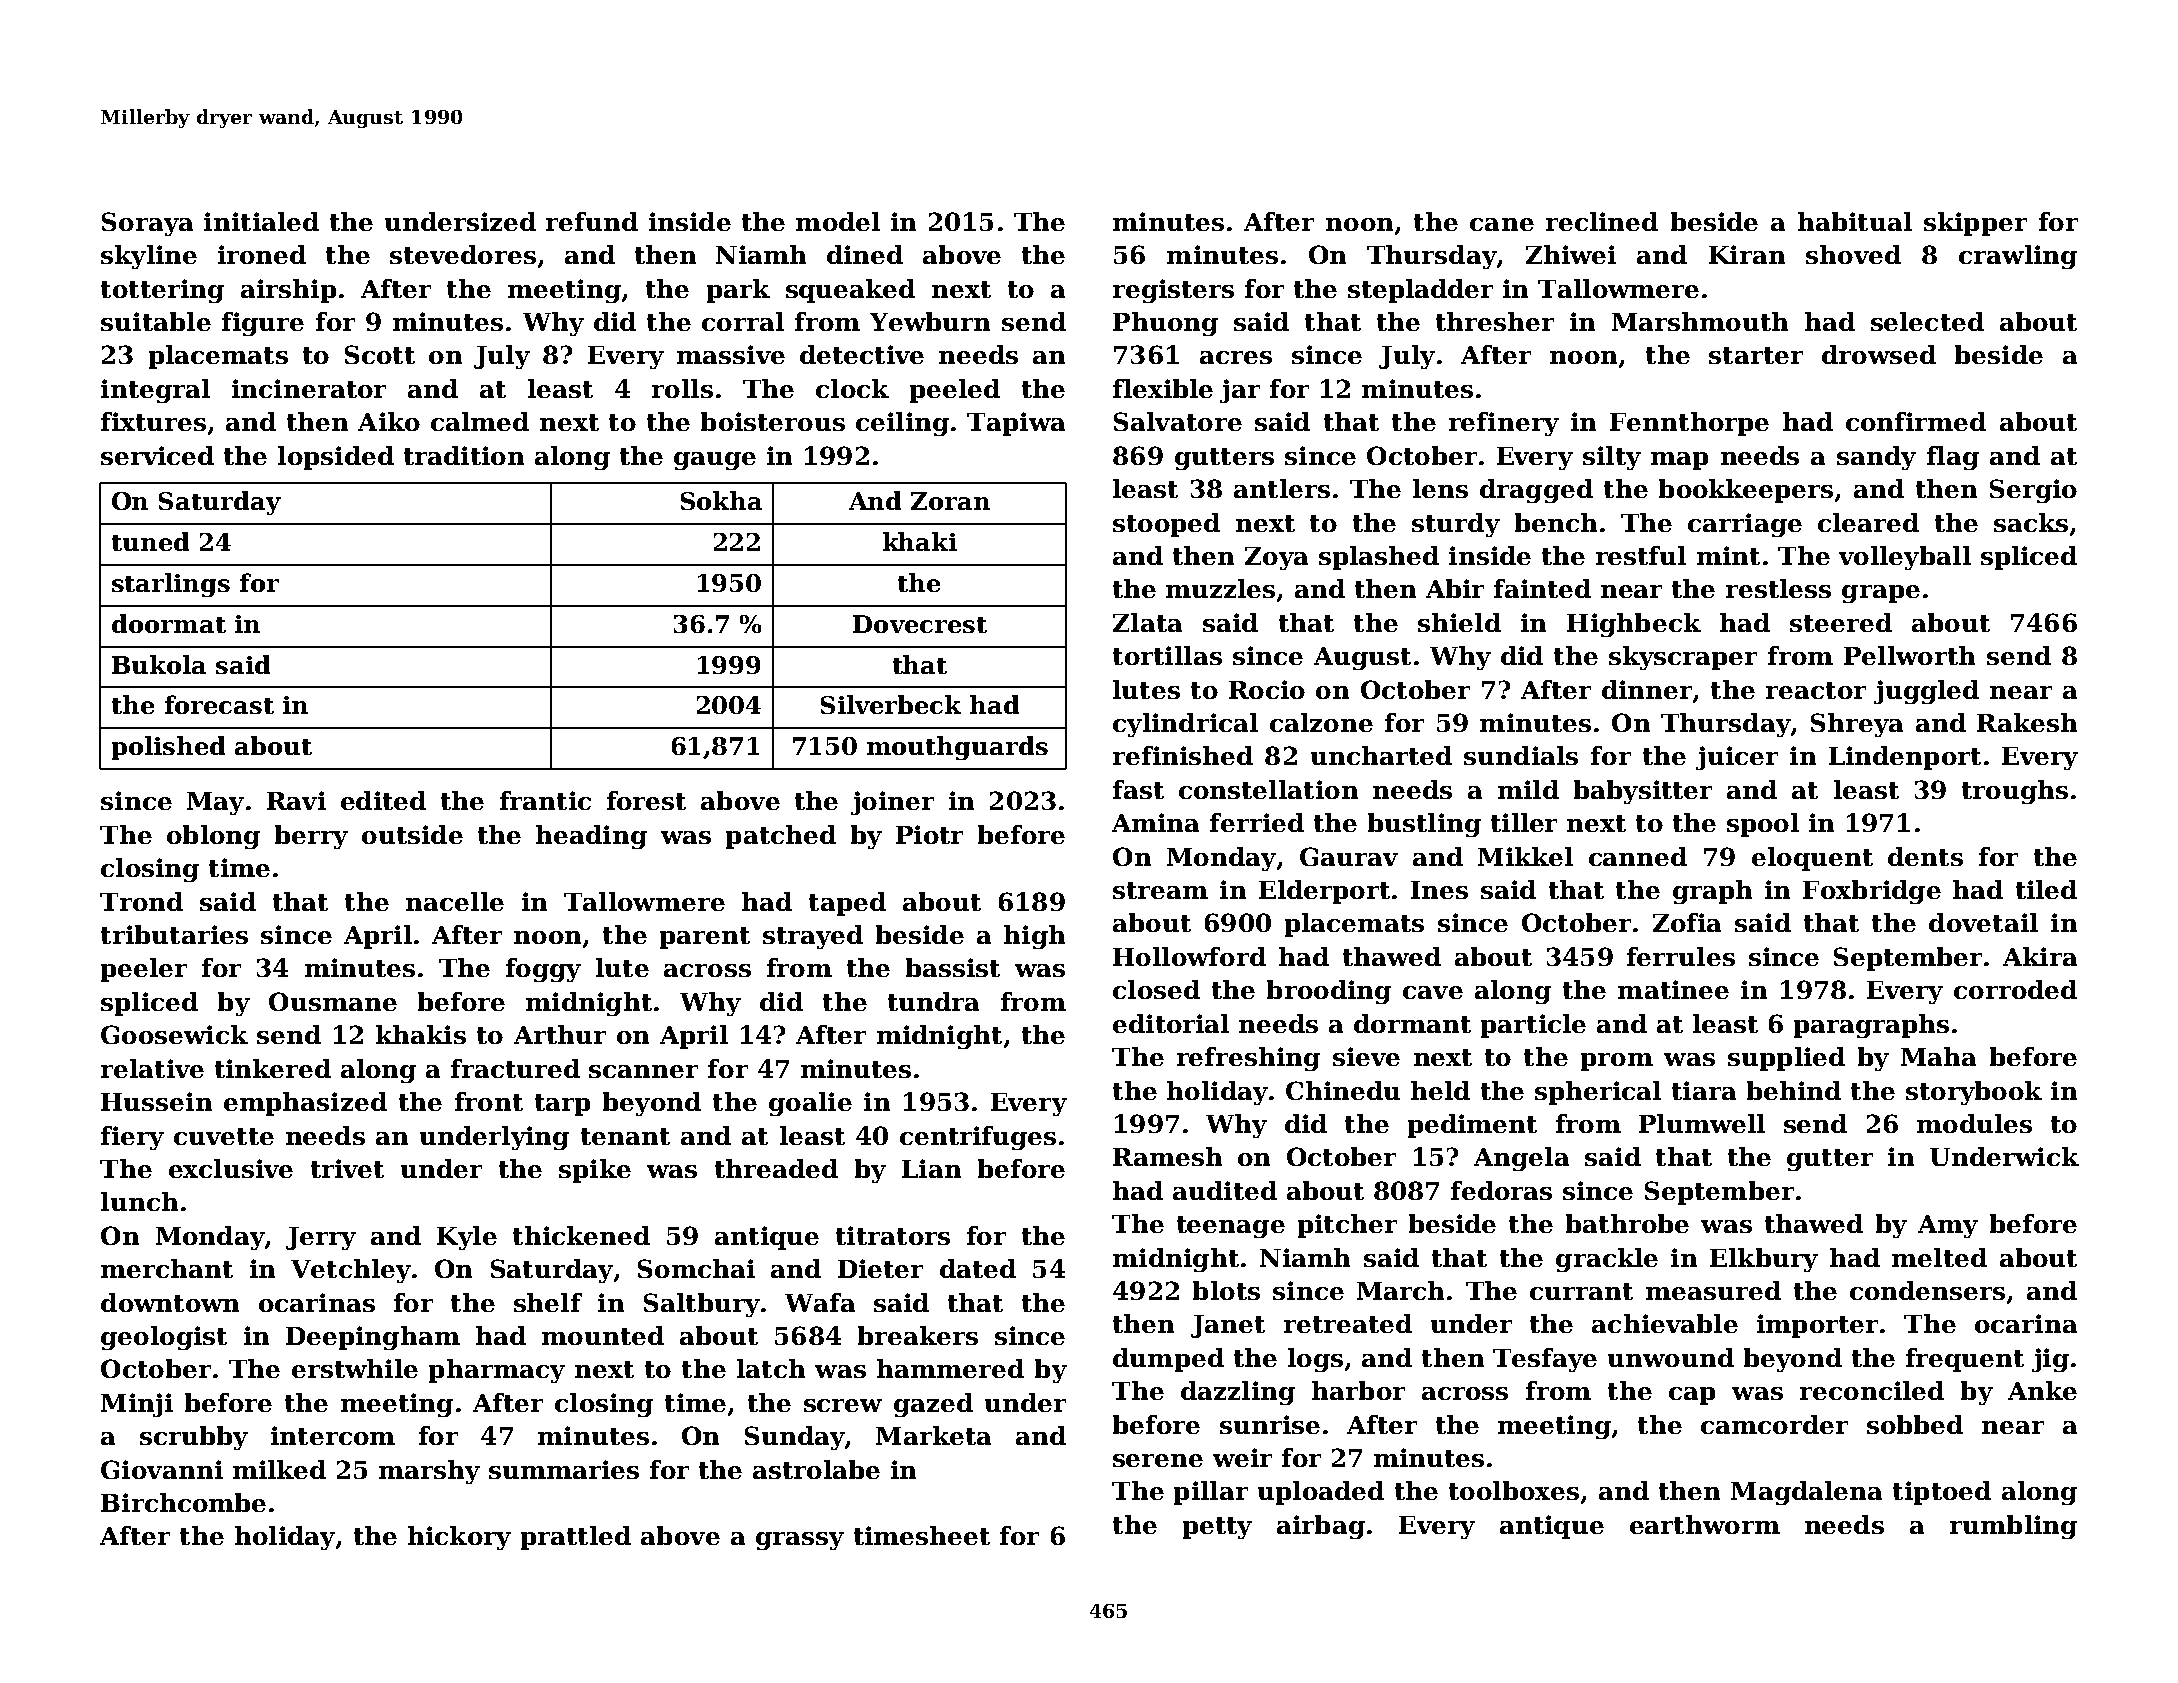  Describe the element at coordinates (412, 834) in the image. I see `outside` at that location.
